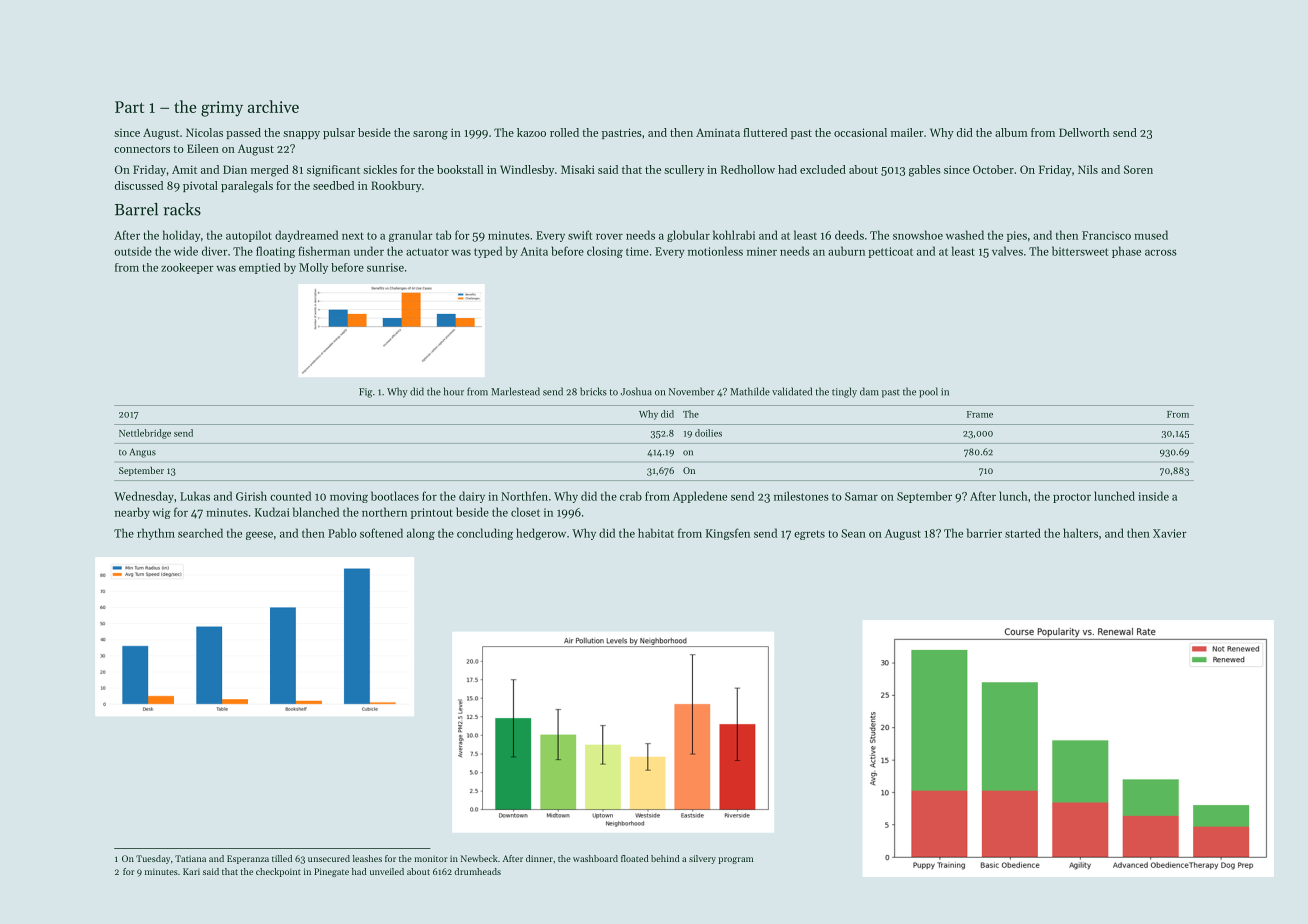 This screenshot has height=924, width=1308. Describe the element at coordinates (190, 858) in the screenshot. I see `Tatiana` at that location.
